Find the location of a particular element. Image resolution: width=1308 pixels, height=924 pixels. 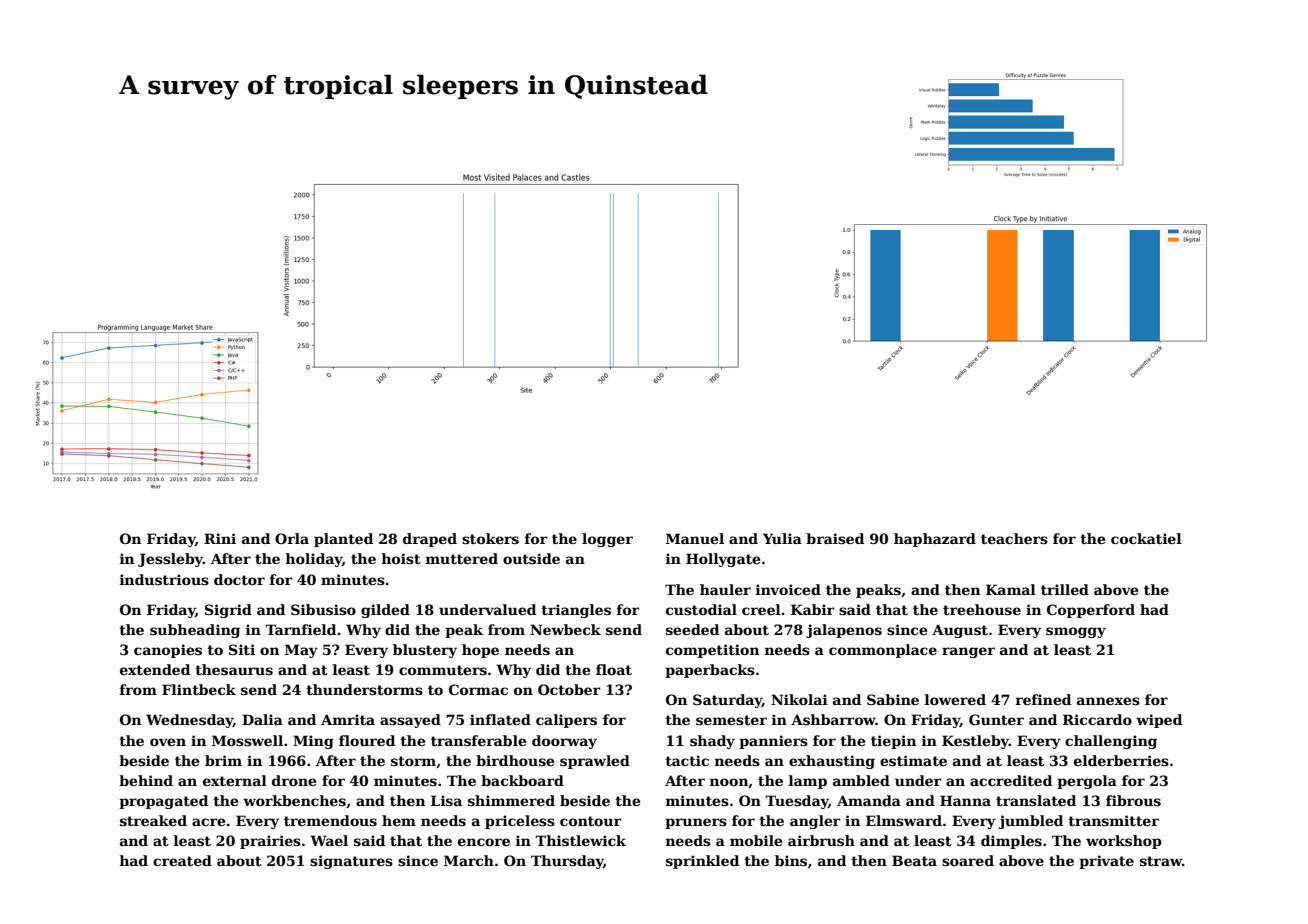

canopies is located at coordinates (168, 651).
